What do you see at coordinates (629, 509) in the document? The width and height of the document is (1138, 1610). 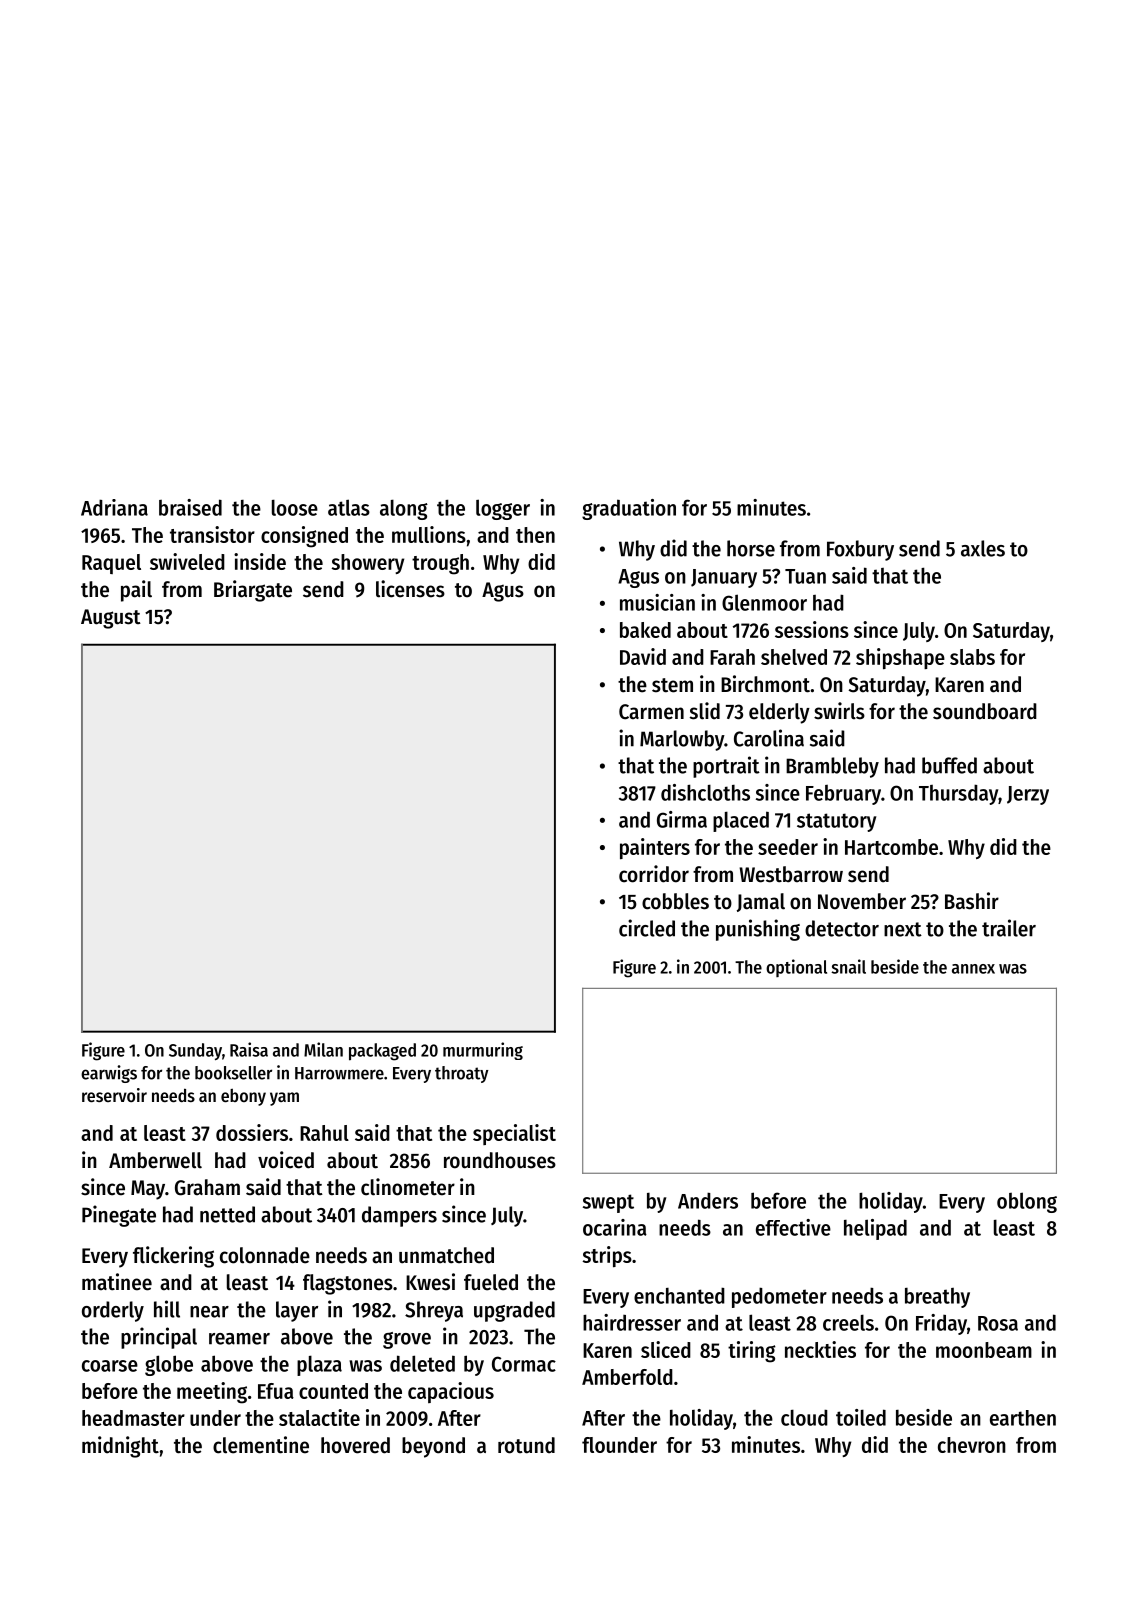 I see `graduation` at bounding box center [629, 509].
